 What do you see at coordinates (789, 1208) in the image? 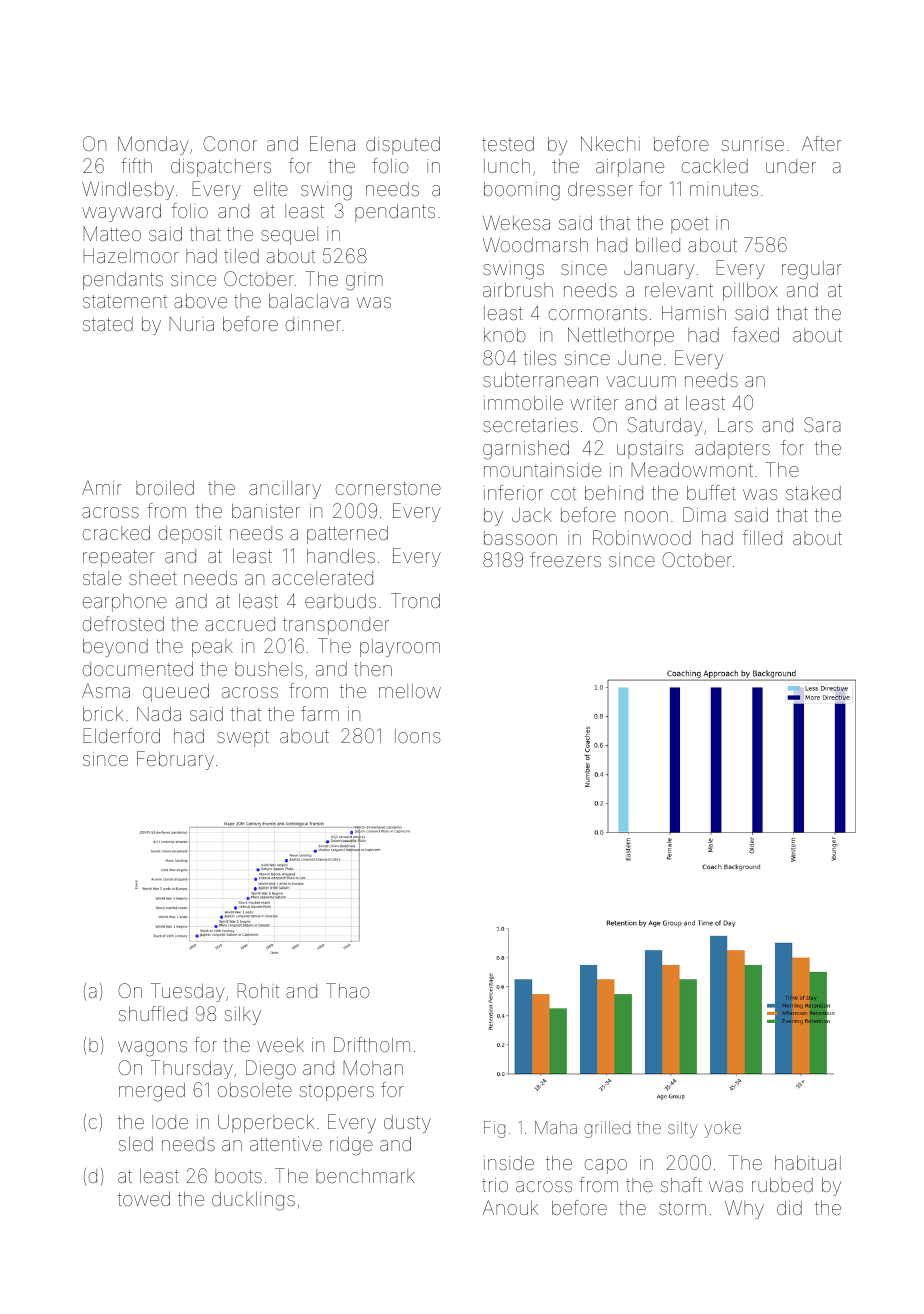
I see `did` at bounding box center [789, 1208].
